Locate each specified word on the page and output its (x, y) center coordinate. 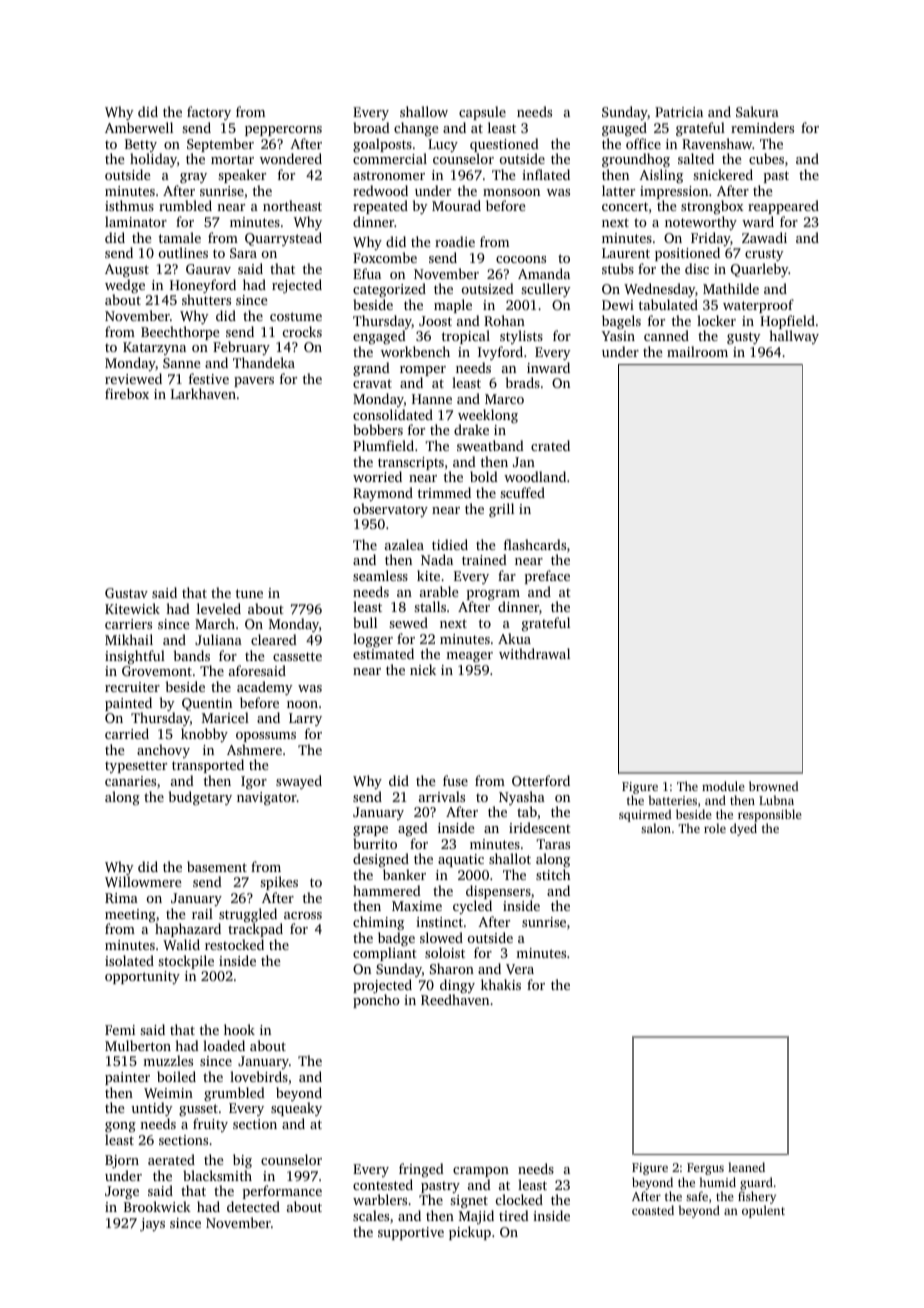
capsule (482, 113)
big (242, 1161)
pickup (470, 1233)
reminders (762, 127)
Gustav (126, 593)
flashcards (535, 544)
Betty (141, 145)
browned (773, 786)
